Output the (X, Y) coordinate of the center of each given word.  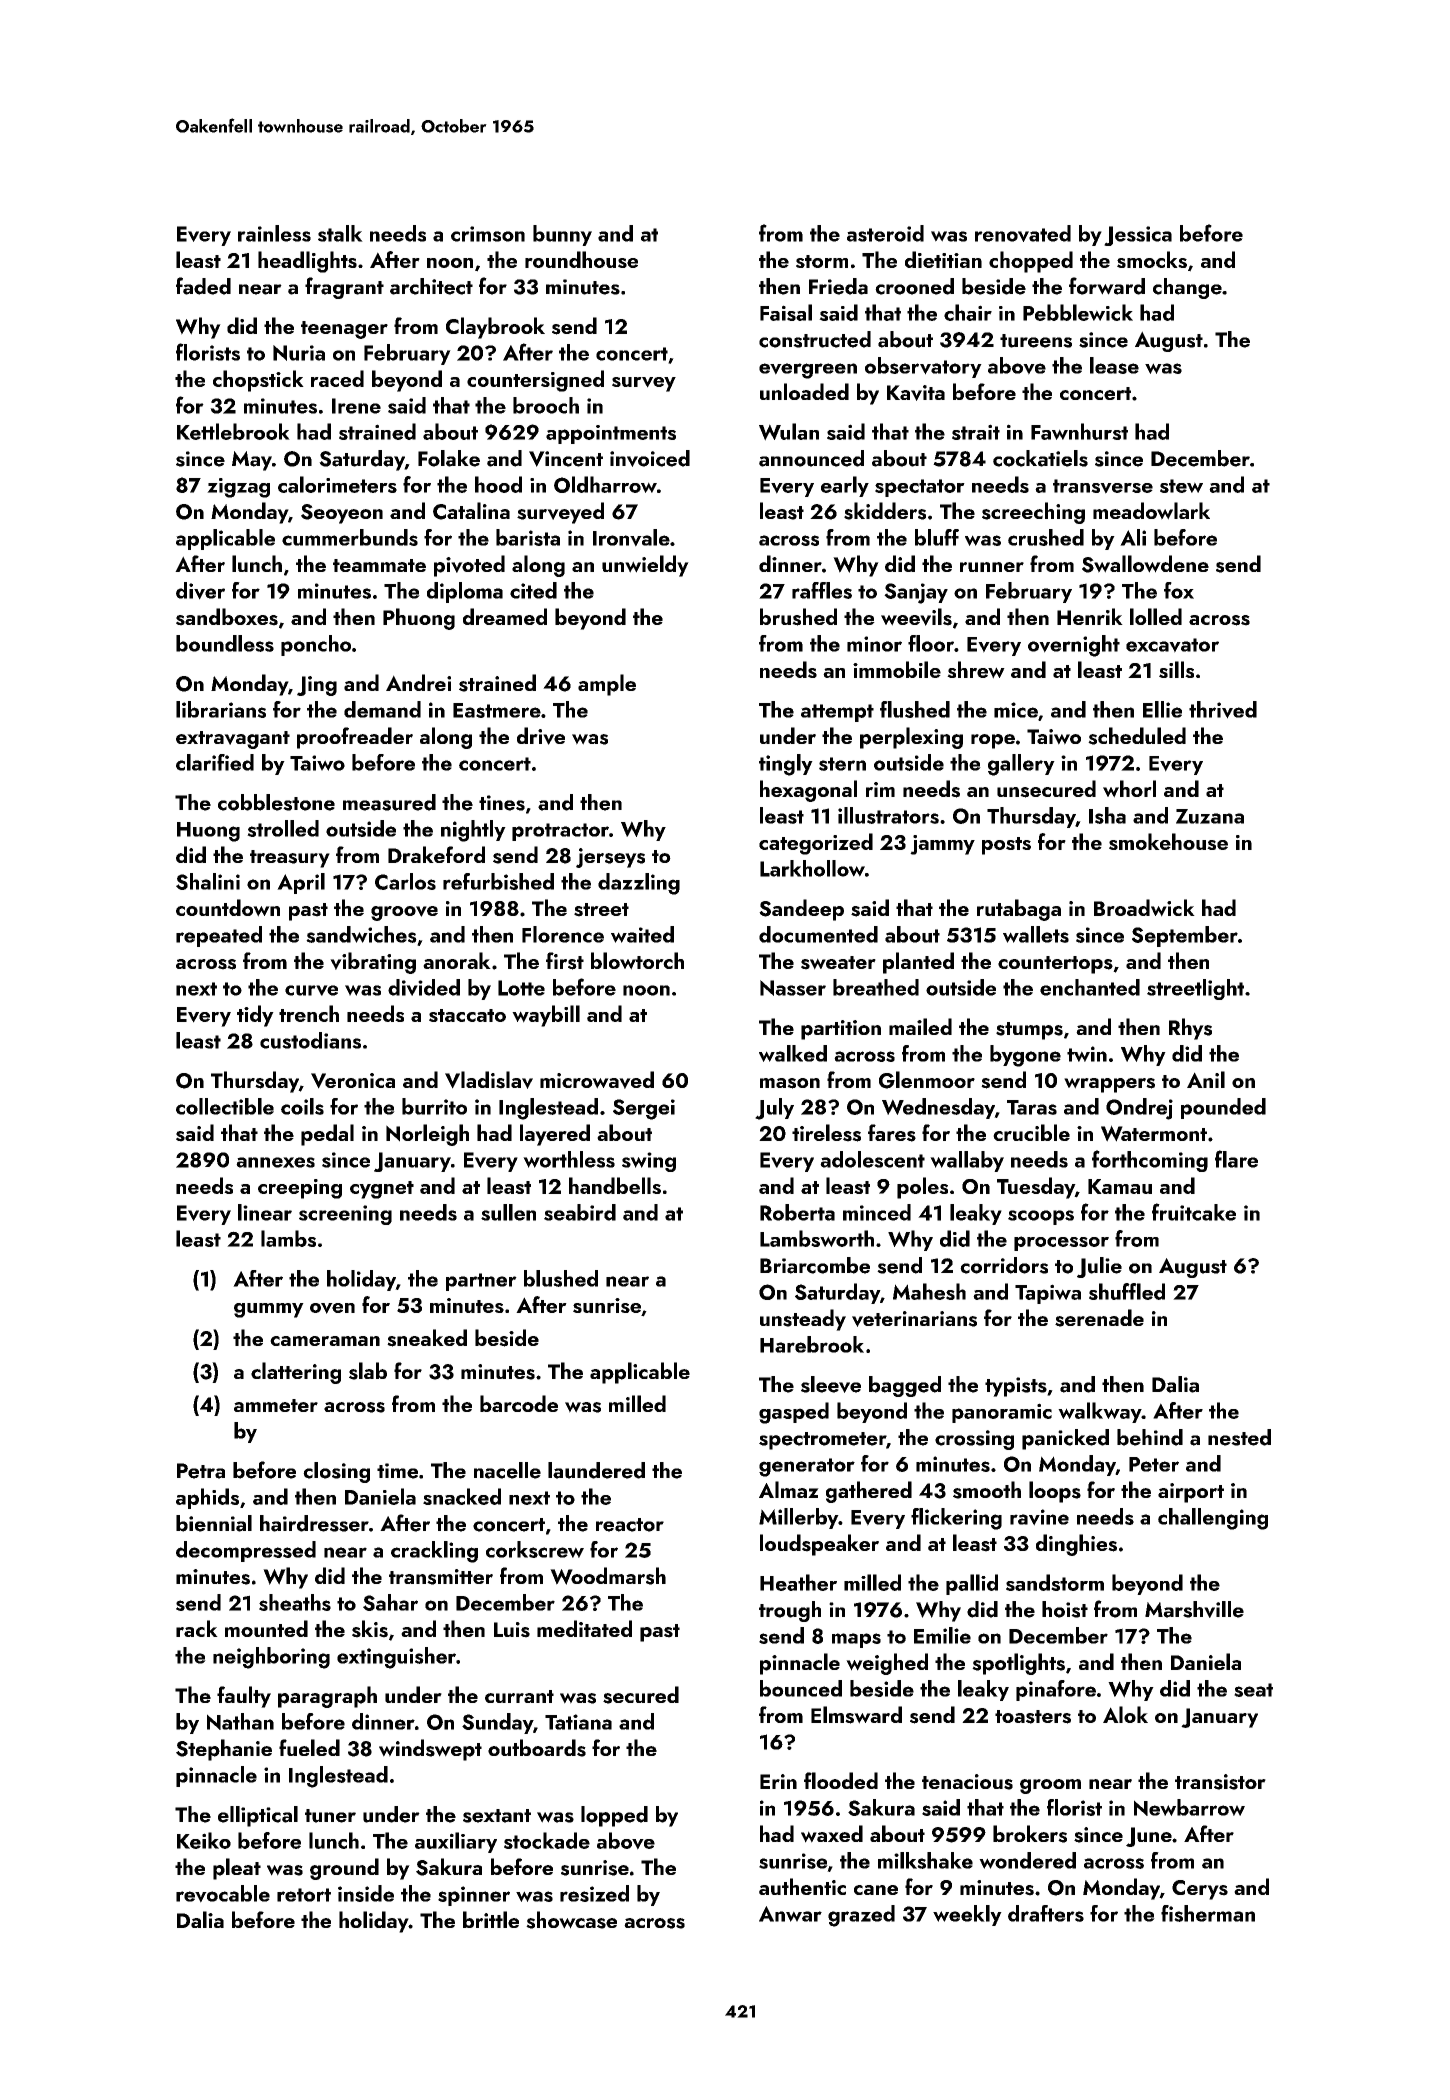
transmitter (441, 1577)
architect (431, 286)
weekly (967, 1915)
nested (1239, 1437)
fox (1179, 590)
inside (366, 1893)
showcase (571, 1920)
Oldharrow (605, 484)
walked (793, 1053)
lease (1114, 365)
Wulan (789, 432)
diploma (465, 592)
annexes (275, 1162)
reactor (630, 1525)
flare (1236, 1159)
